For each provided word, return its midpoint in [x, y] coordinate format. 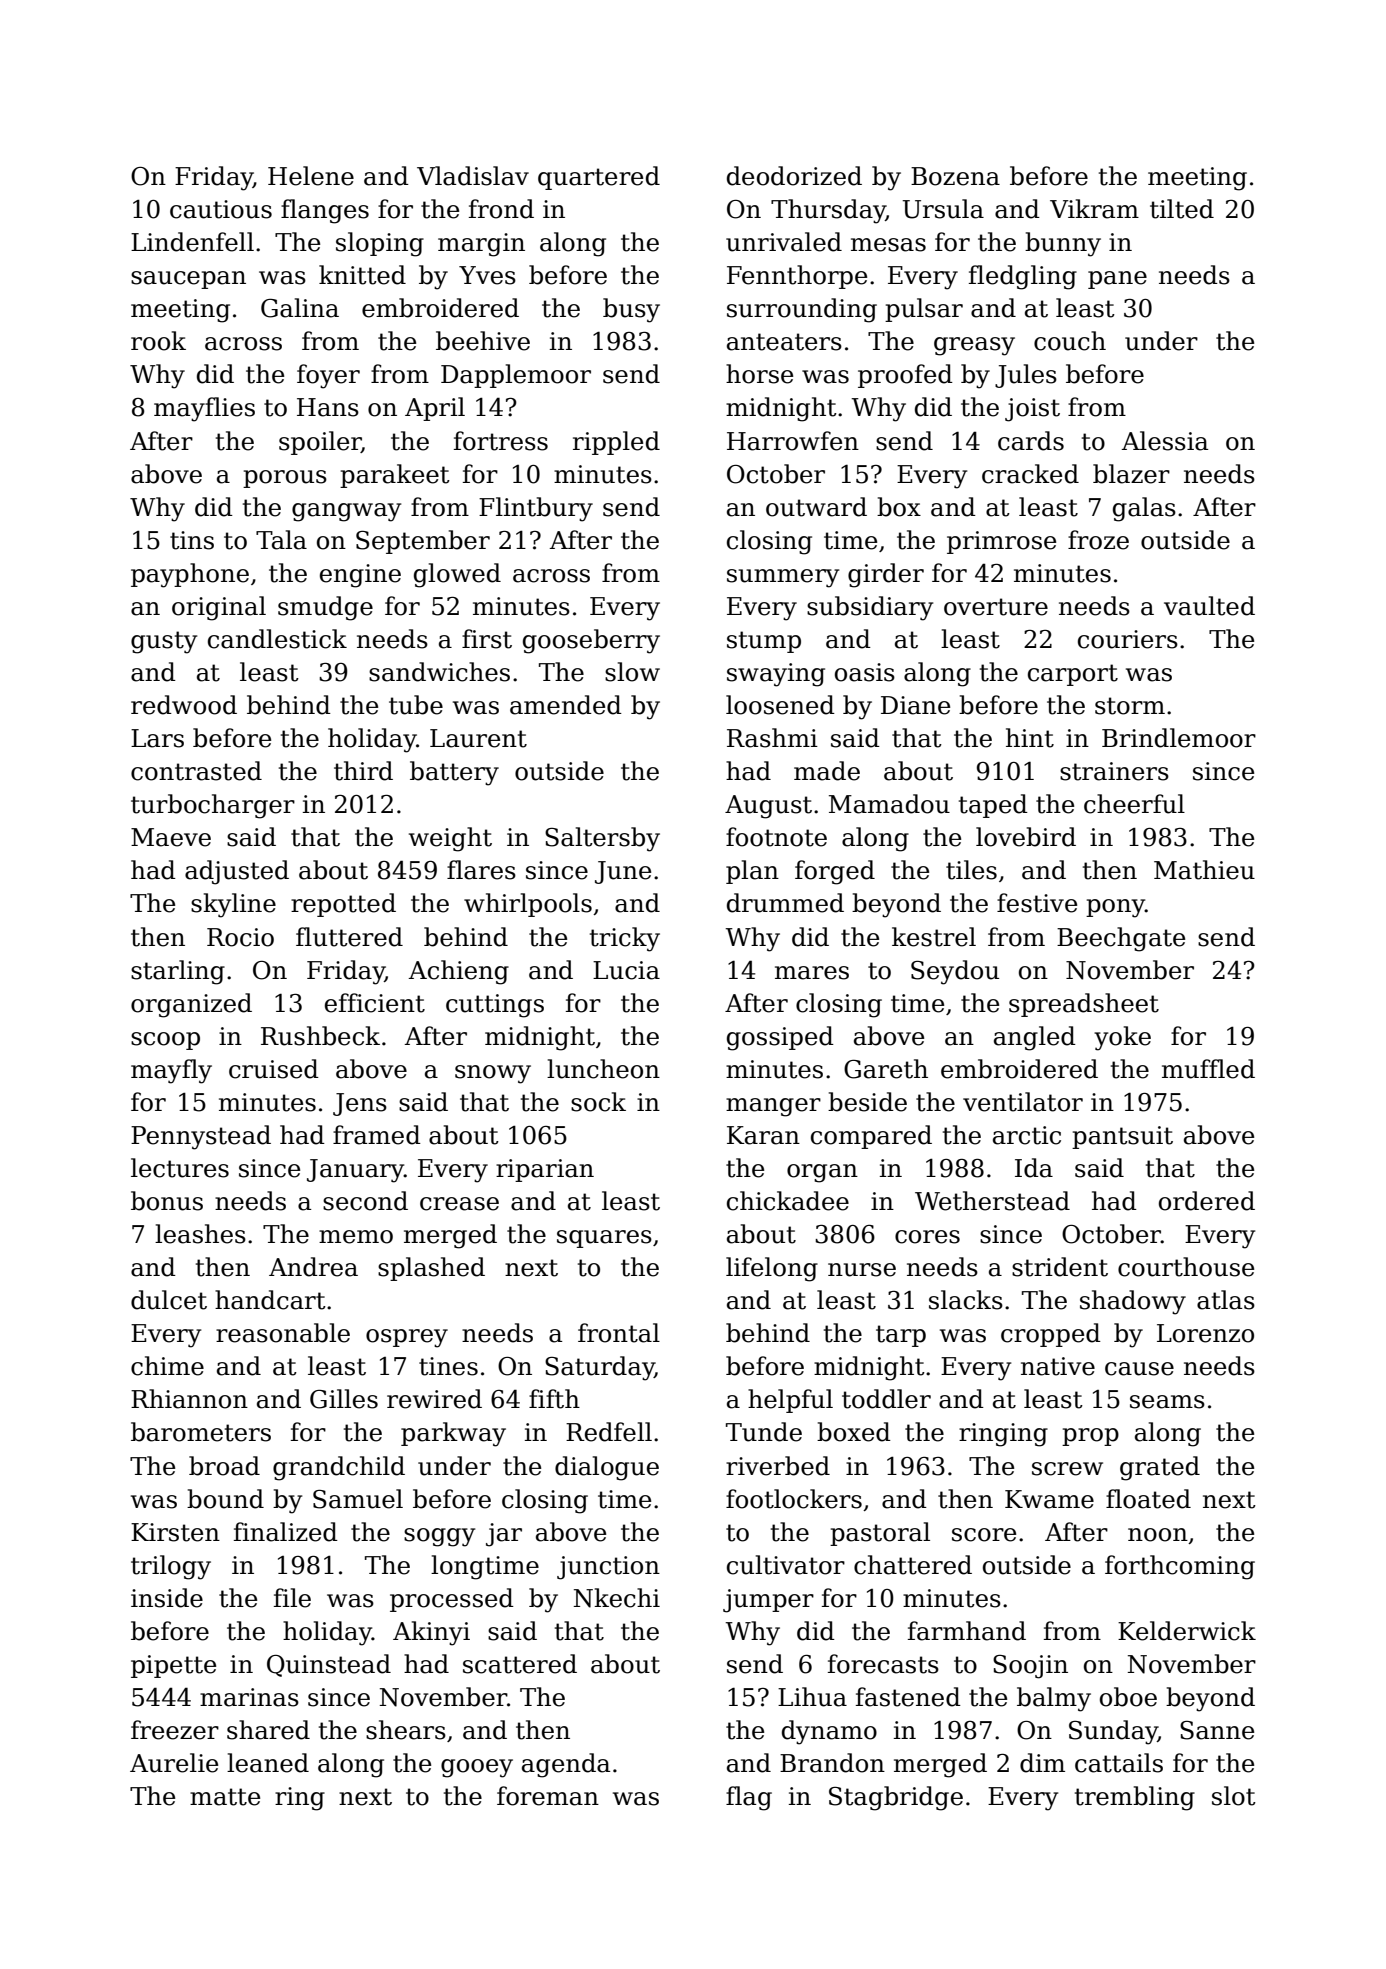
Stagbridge [896, 1798]
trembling [1135, 1798]
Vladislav [473, 176]
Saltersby [602, 839]
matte [225, 1797]
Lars [157, 738]
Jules [1026, 376]
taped [993, 806]
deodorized [794, 176]
